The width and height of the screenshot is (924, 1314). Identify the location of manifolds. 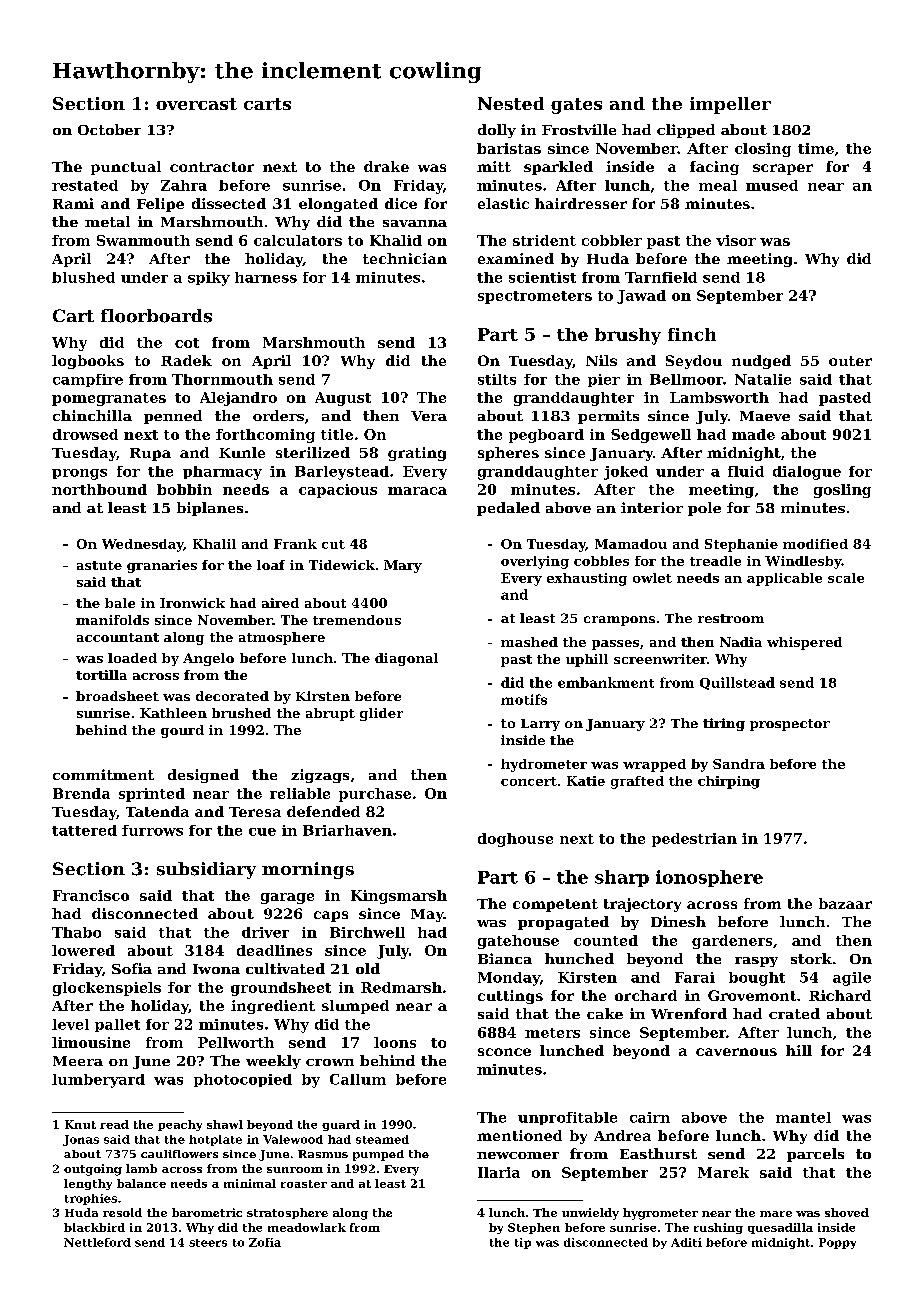
(112, 620).
